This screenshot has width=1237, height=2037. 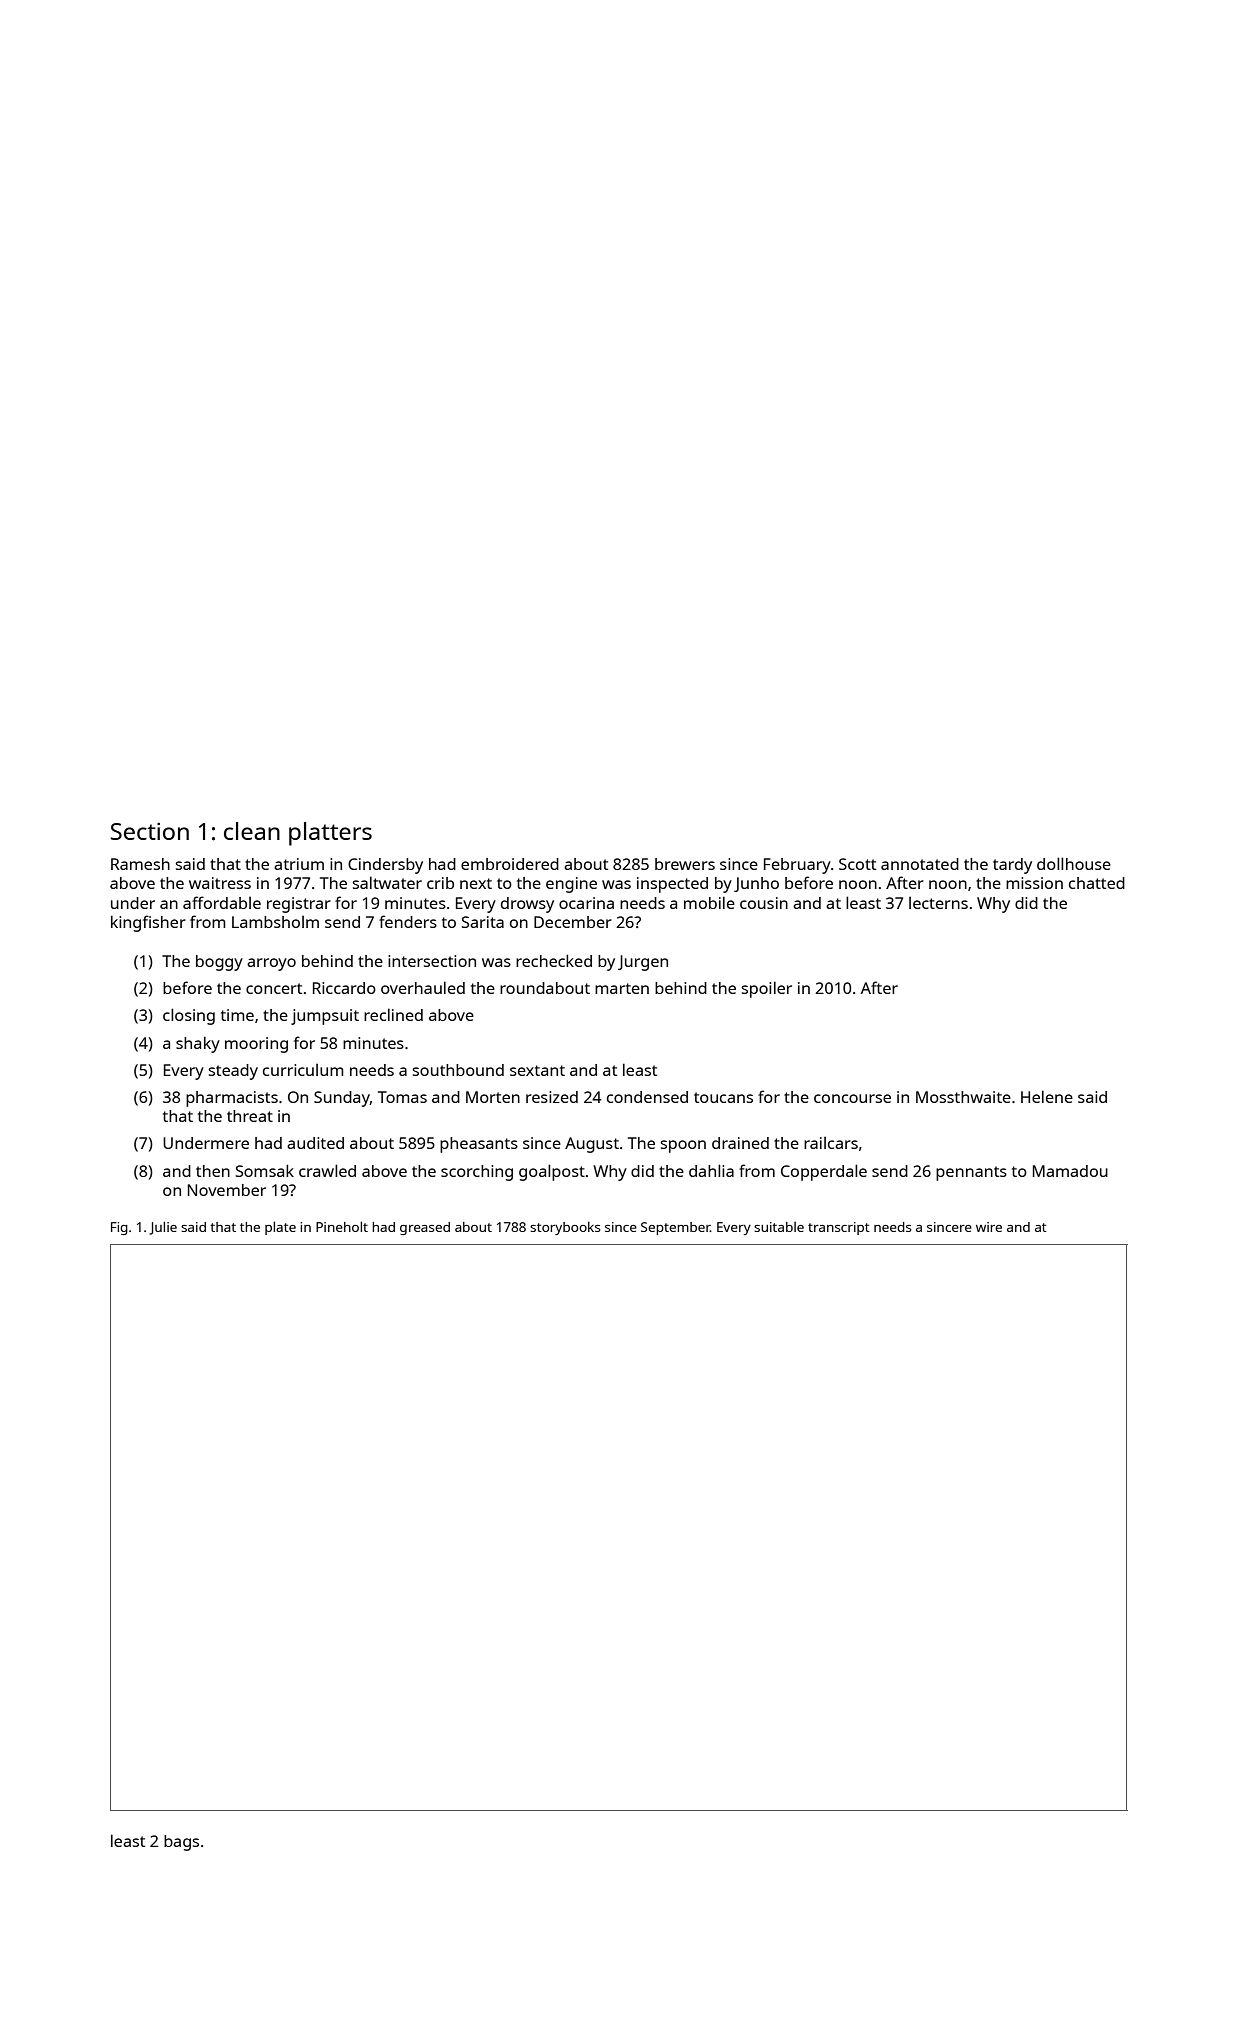 What do you see at coordinates (280, 1228) in the screenshot?
I see `plate` at bounding box center [280, 1228].
